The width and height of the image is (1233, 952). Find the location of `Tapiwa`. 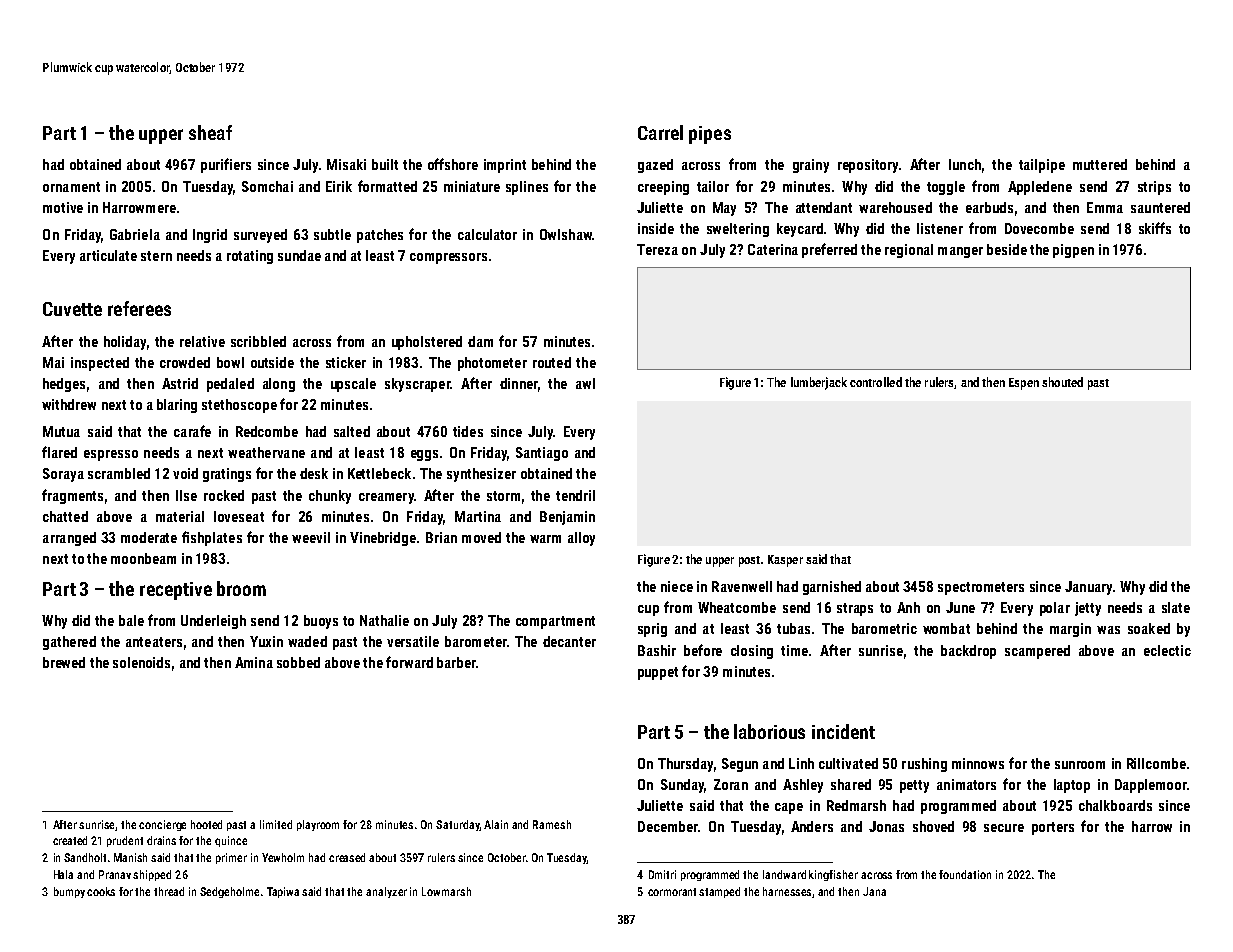

Tapiwa is located at coordinates (283, 892).
